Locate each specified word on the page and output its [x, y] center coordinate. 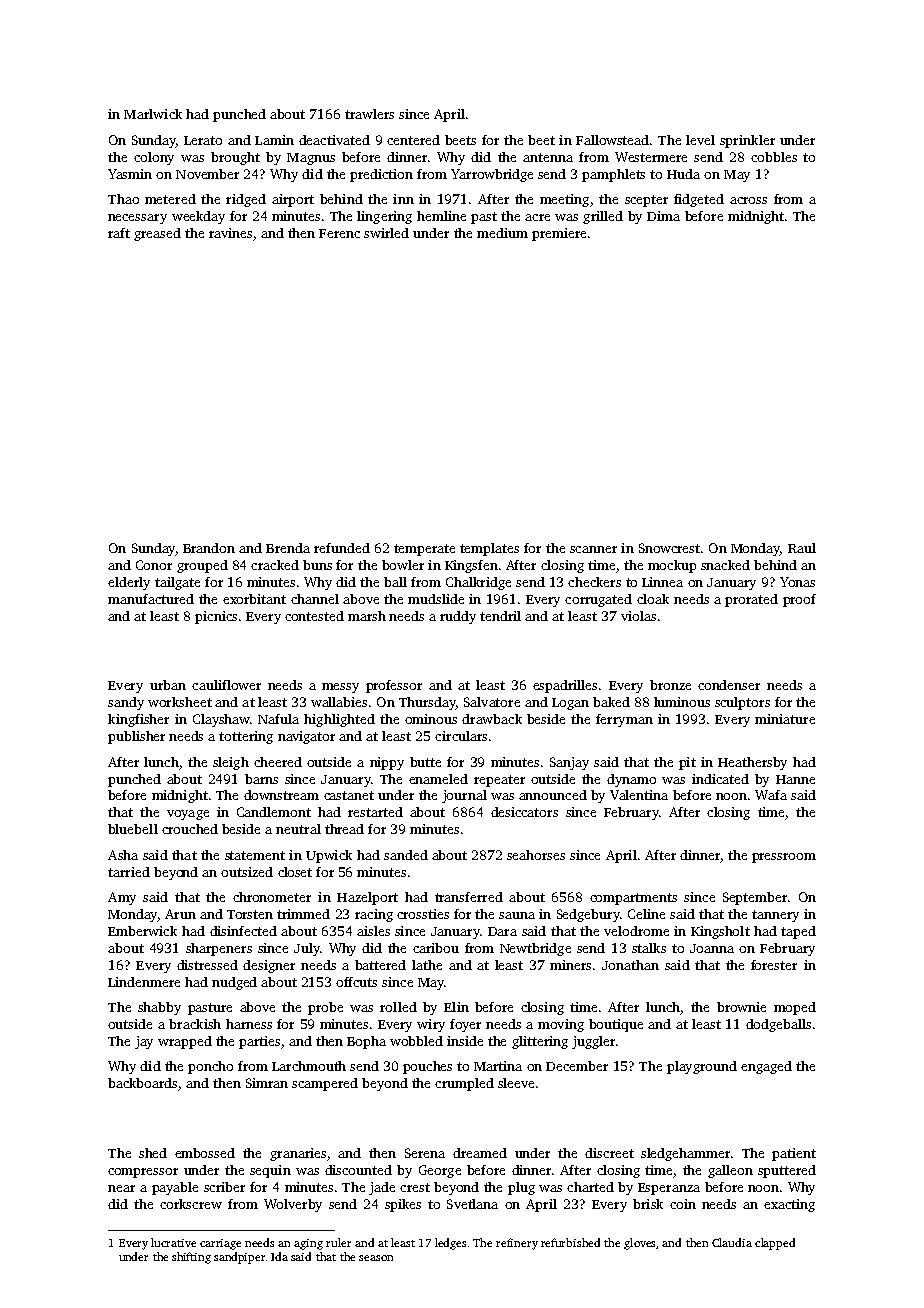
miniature [785, 719]
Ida [279, 1256]
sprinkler [747, 141]
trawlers [369, 114]
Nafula [278, 719]
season [376, 1258]
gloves [639, 1244]
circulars [461, 736]
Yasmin [130, 174]
